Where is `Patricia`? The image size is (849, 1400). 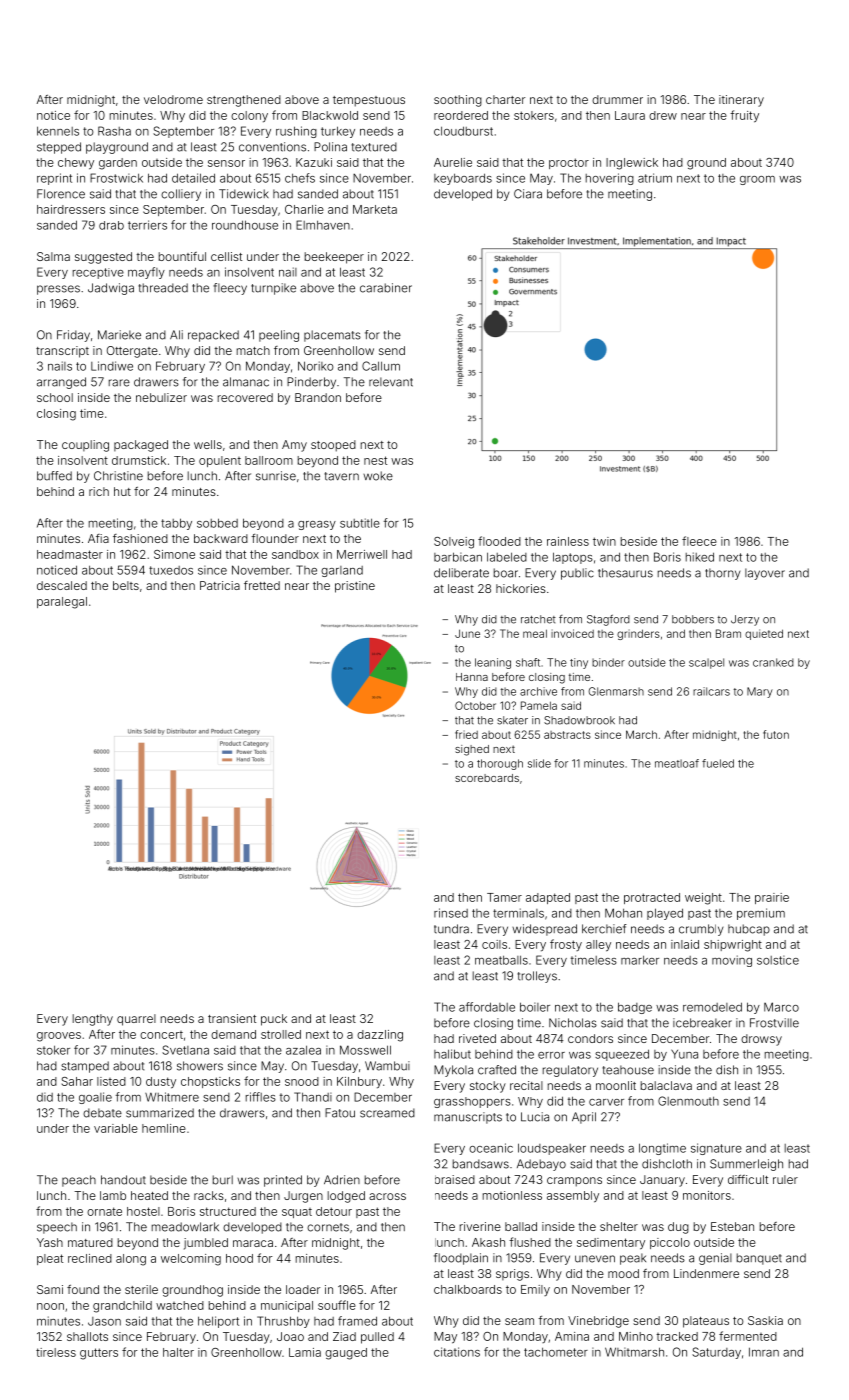 Patricia is located at coordinates (220, 585).
